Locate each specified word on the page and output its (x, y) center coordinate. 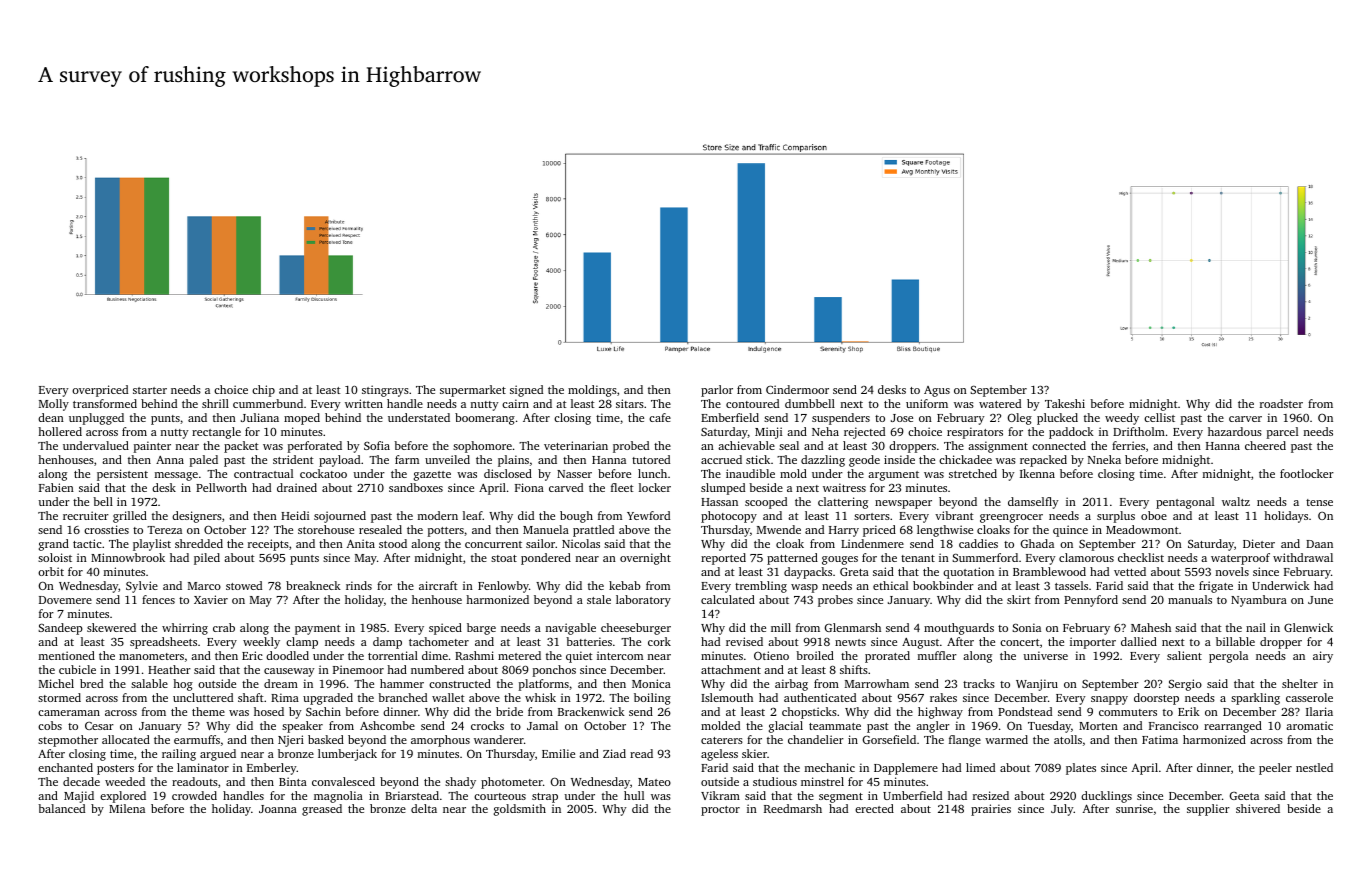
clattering (843, 503)
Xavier (211, 599)
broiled (815, 655)
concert (1020, 642)
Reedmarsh (793, 808)
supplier (1208, 810)
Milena (127, 808)
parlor (717, 391)
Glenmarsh (853, 627)
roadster (1281, 403)
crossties (106, 529)
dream (281, 683)
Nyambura (1259, 601)
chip (263, 391)
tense (1319, 502)
